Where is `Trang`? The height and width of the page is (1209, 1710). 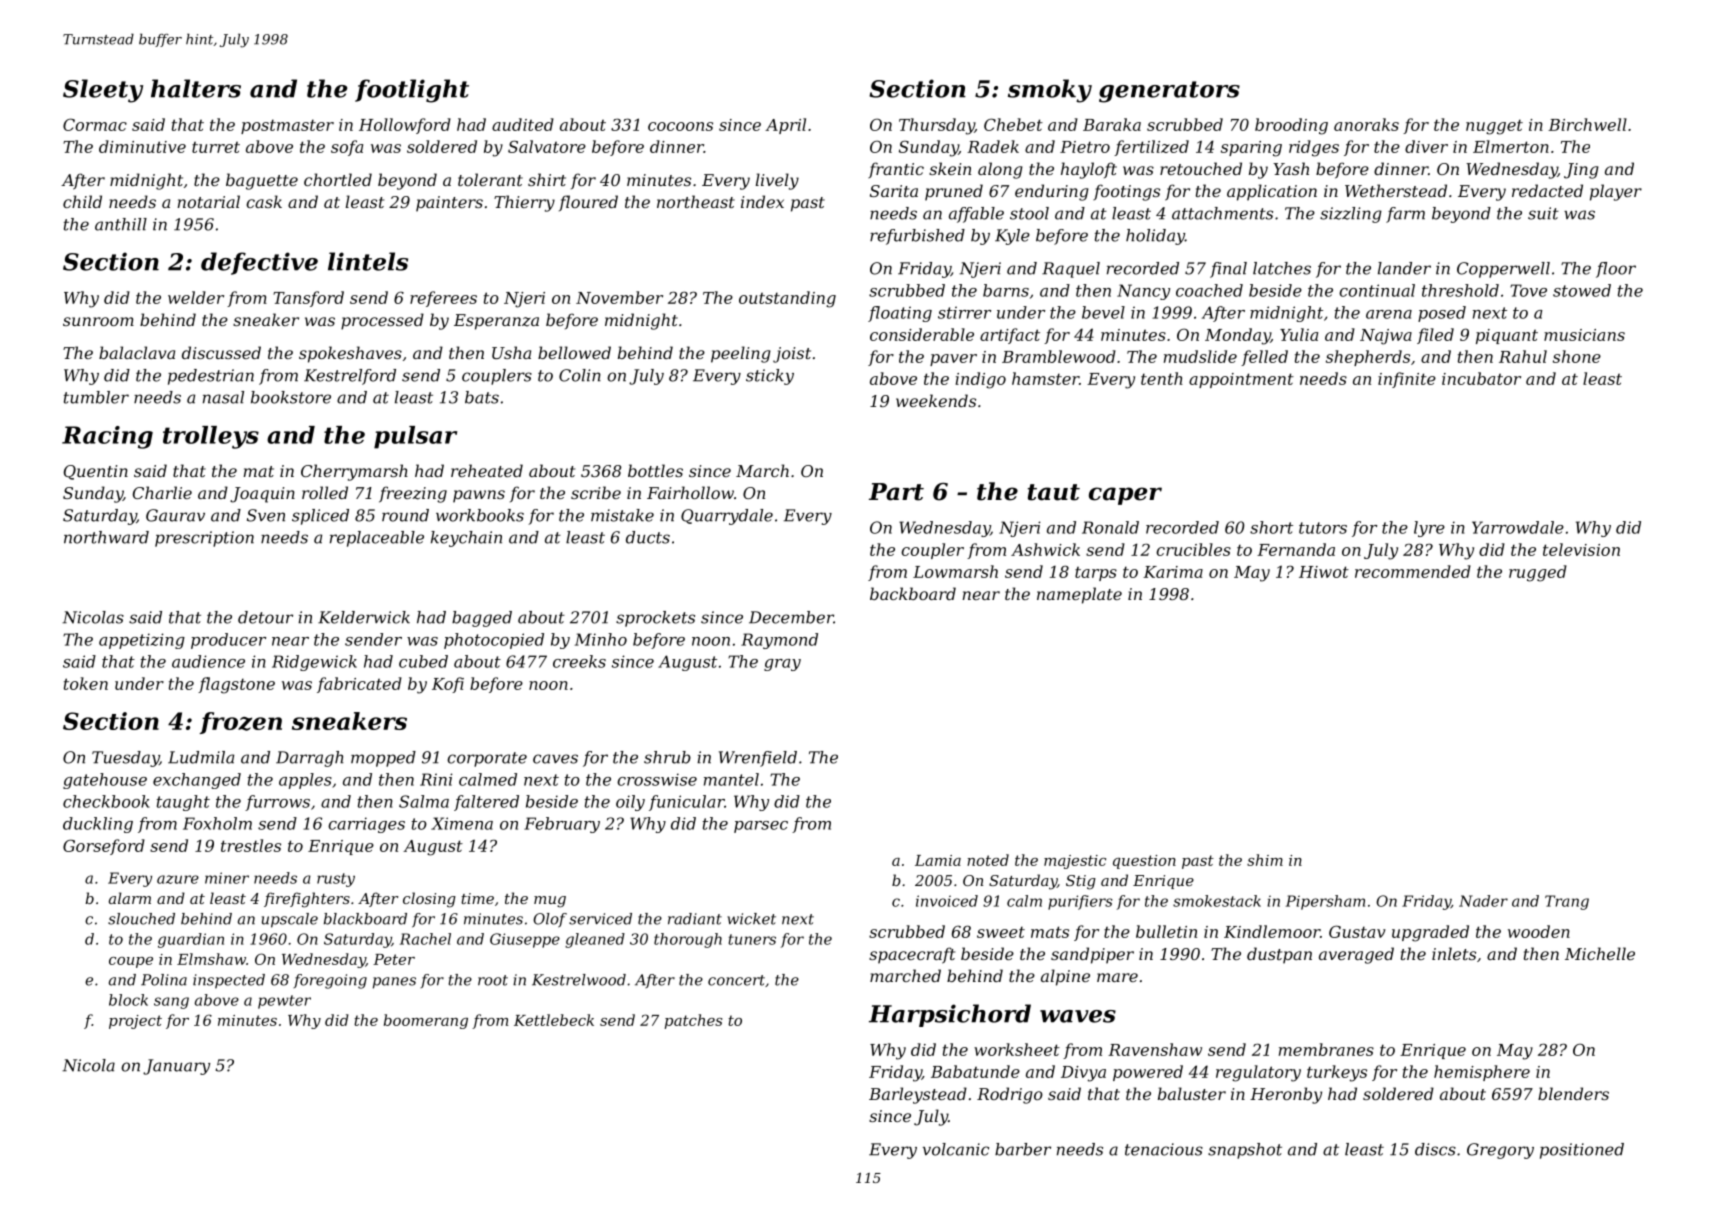 Trang is located at coordinates (1567, 902).
